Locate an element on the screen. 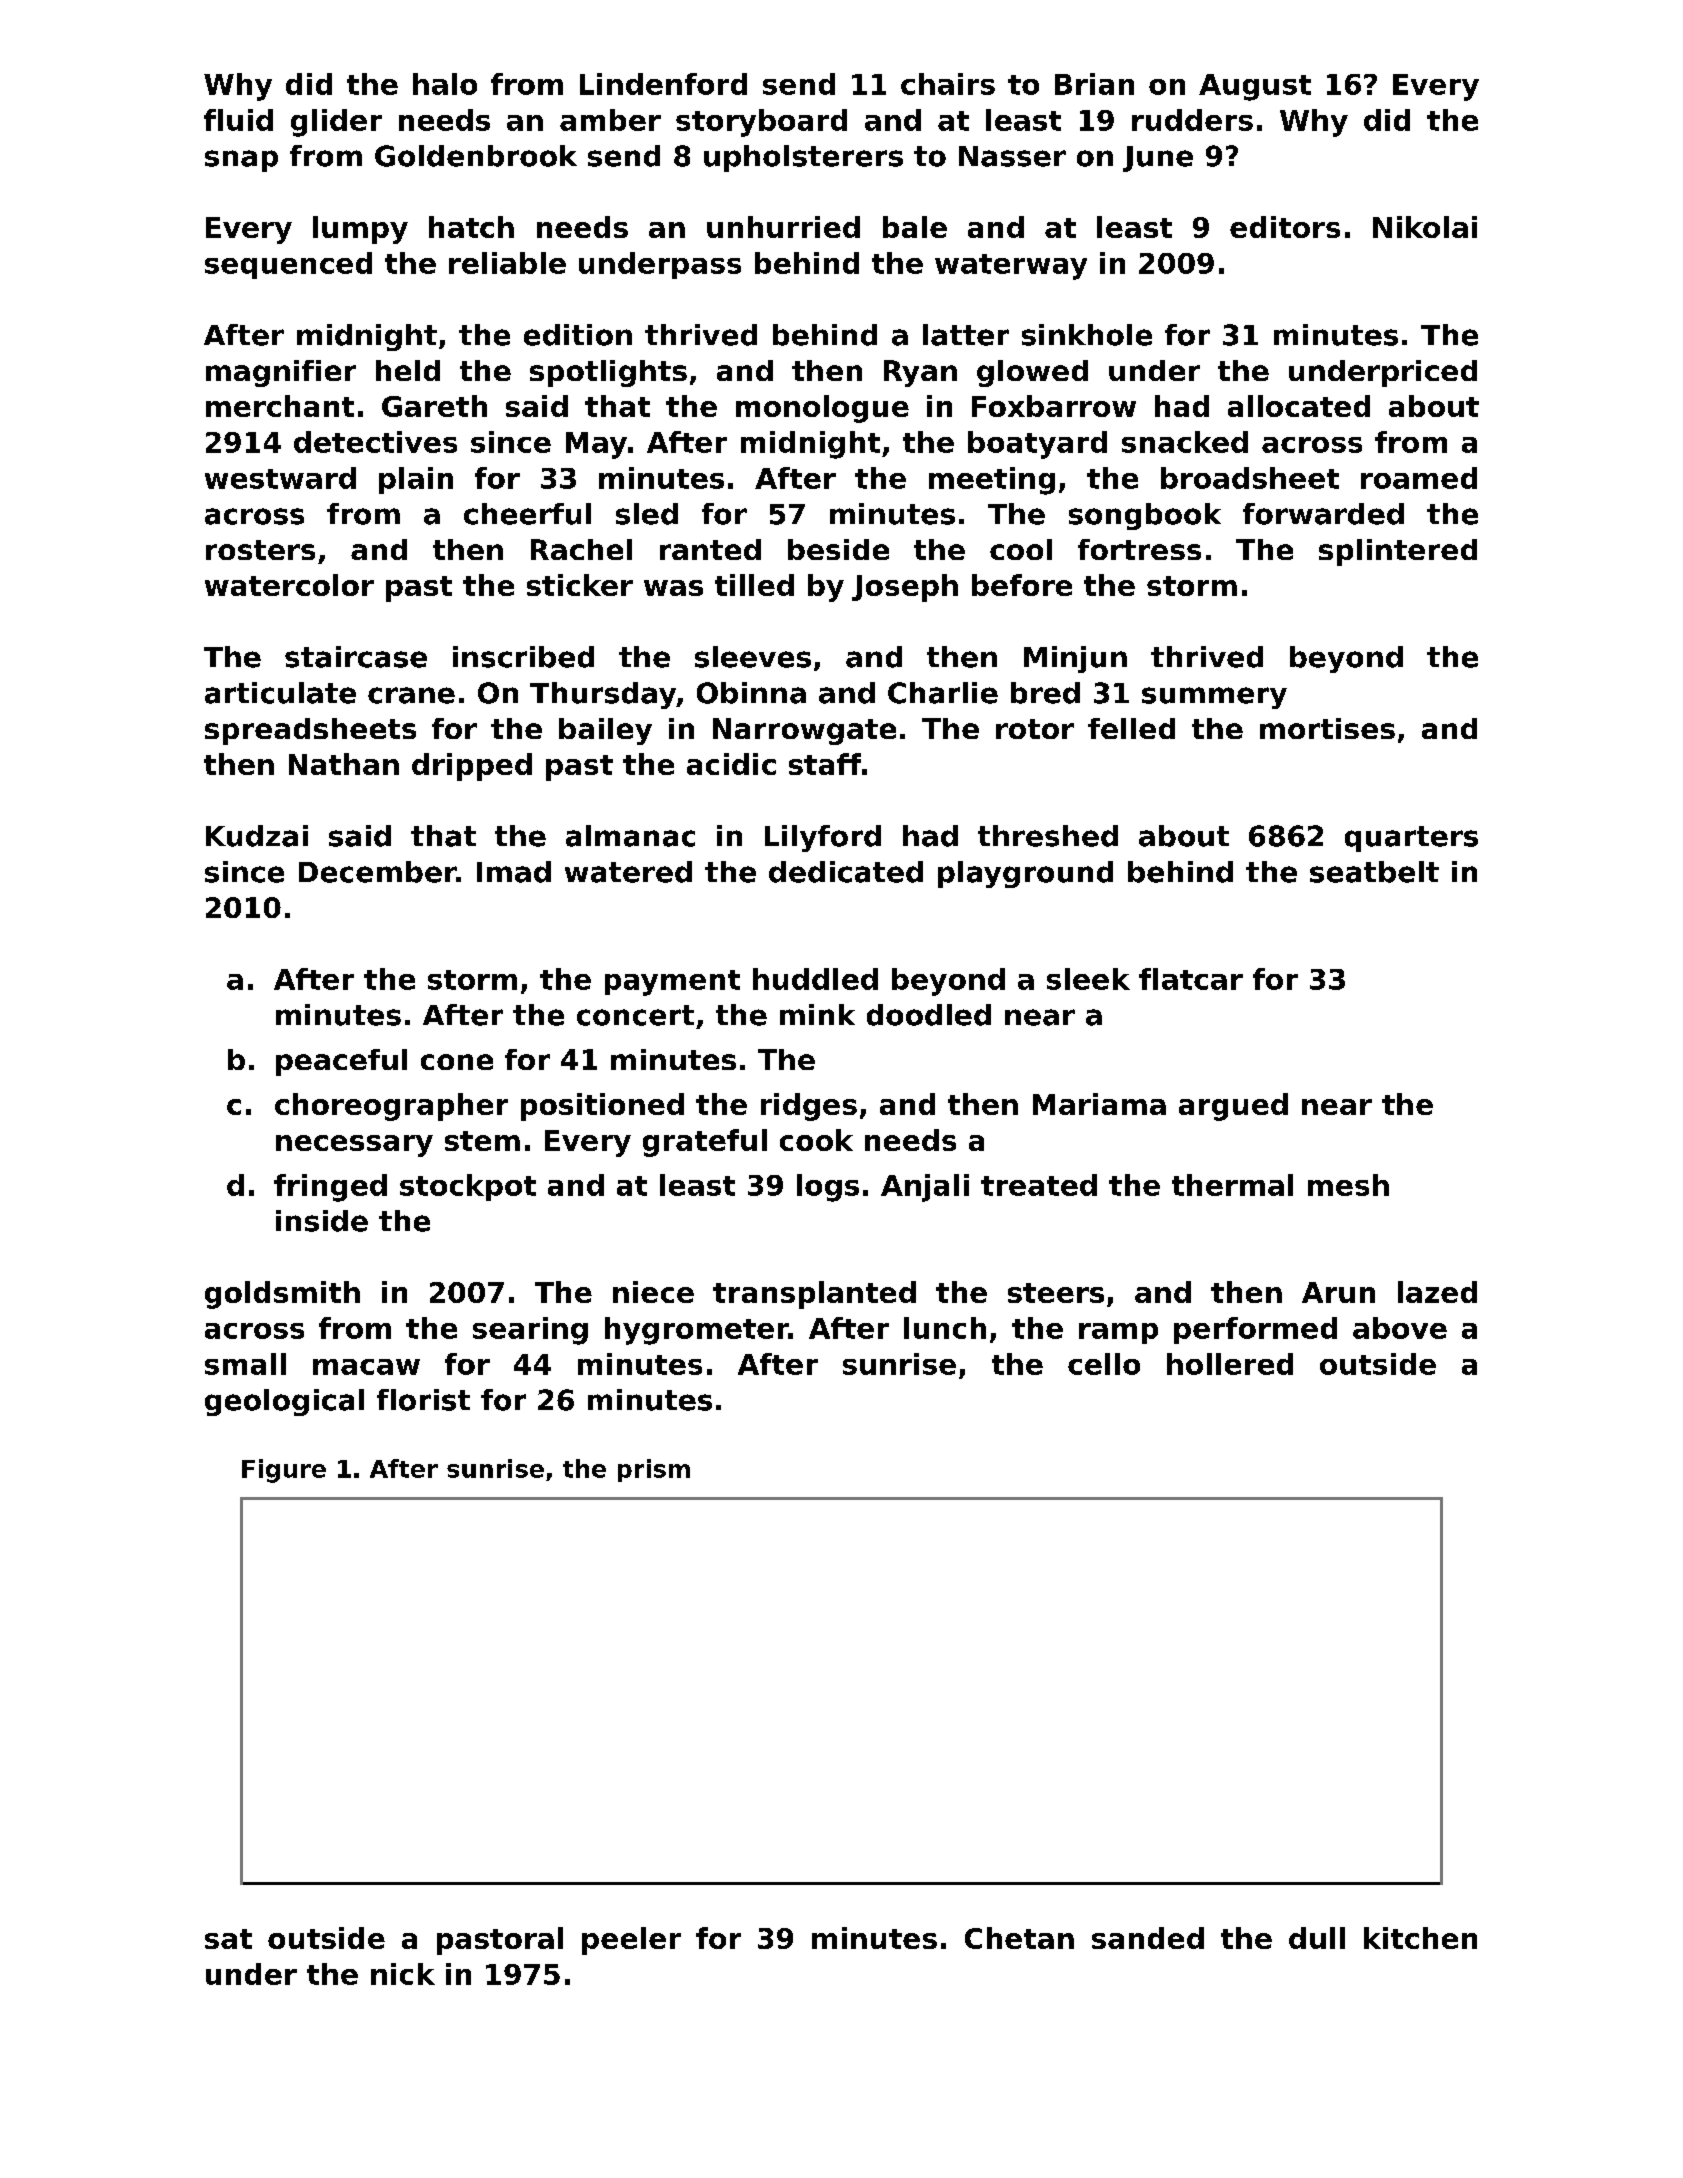 The height and width of the screenshot is (2178, 1683). beside is located at coordinates (838, 549).
